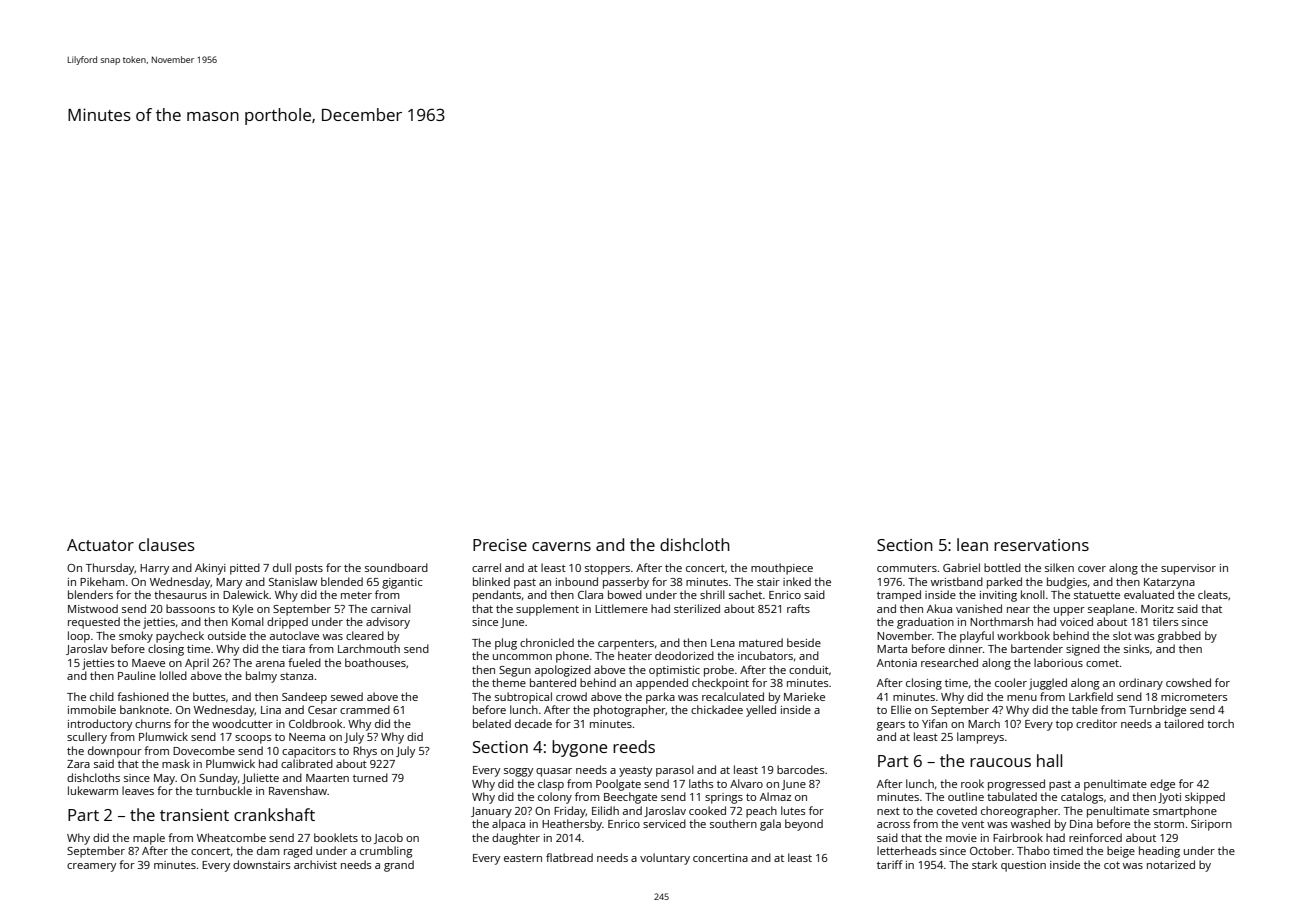  I want to click on clauses, so click(167, 544).
